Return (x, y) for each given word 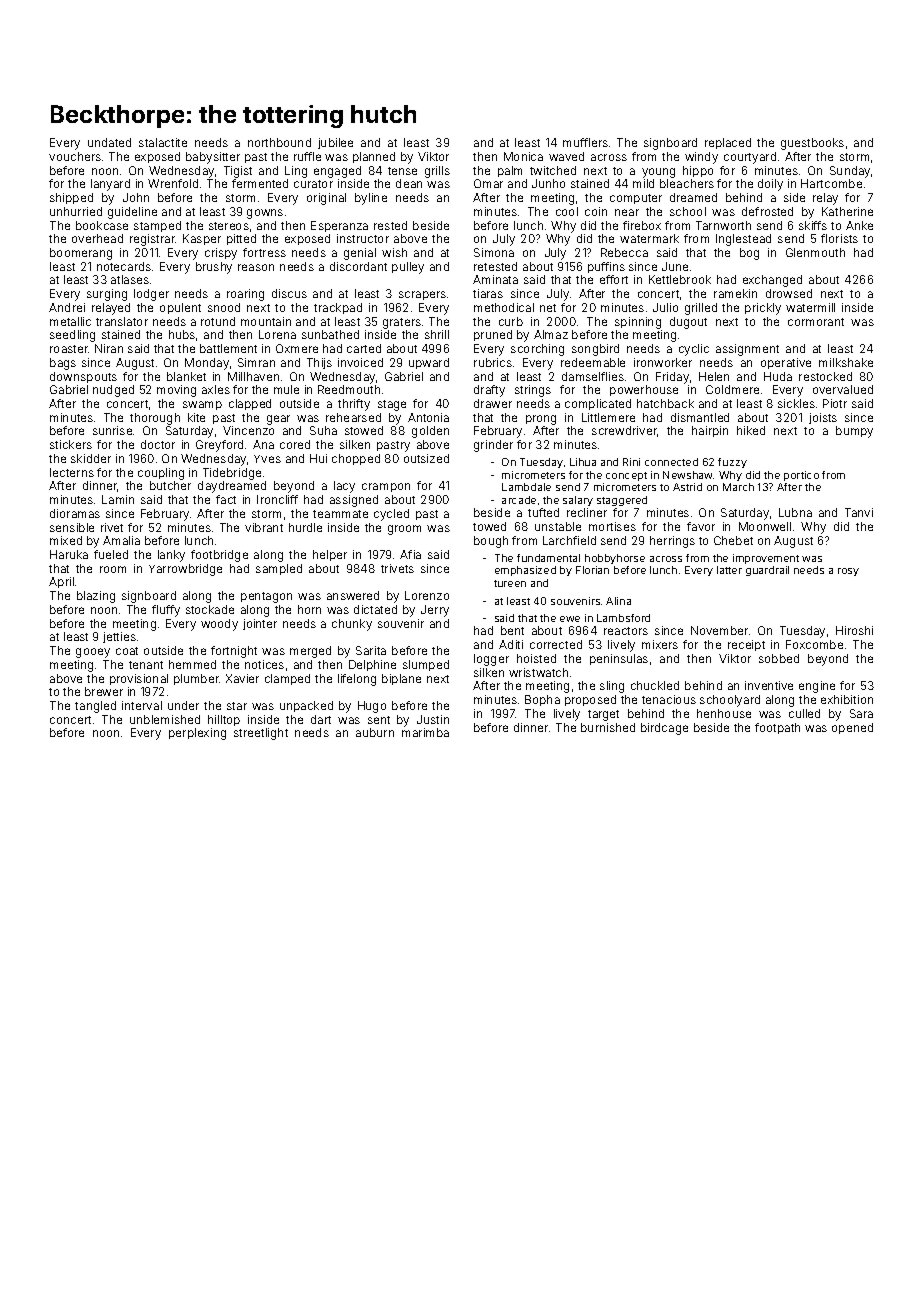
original (326, 199)
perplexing (197, 734)
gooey (93, 653)
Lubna (795, 512)
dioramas (75, 513)
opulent (180, 308)
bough (491, 542)
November (719, 630)
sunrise (112, 430)
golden (430, 432)
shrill (437, 334)
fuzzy (732, 463)
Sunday (850, 172)
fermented (260, 183)
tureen (510, 583)
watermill (810, 307)
